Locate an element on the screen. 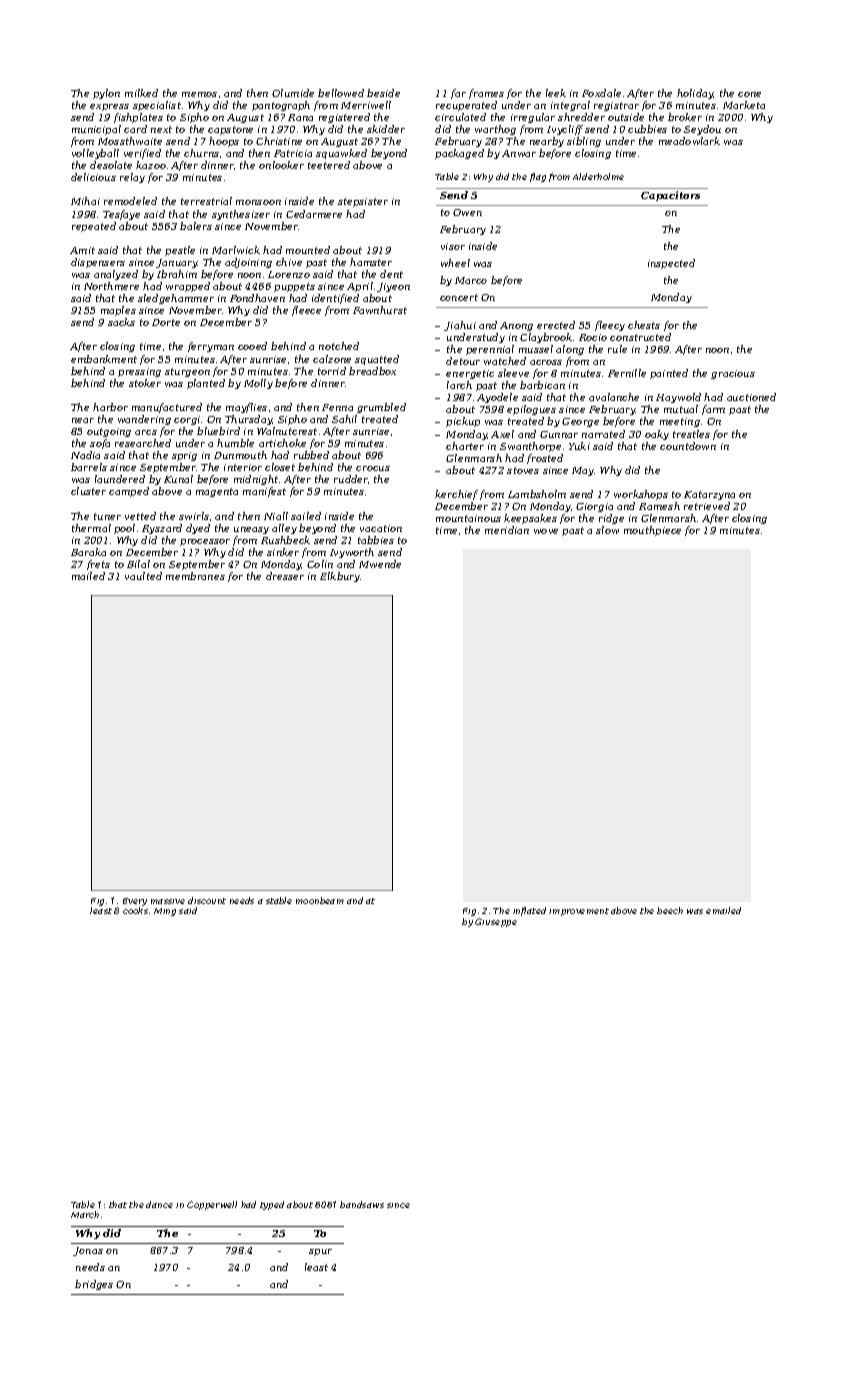  Bilal is located at coordinates (138, 564).
